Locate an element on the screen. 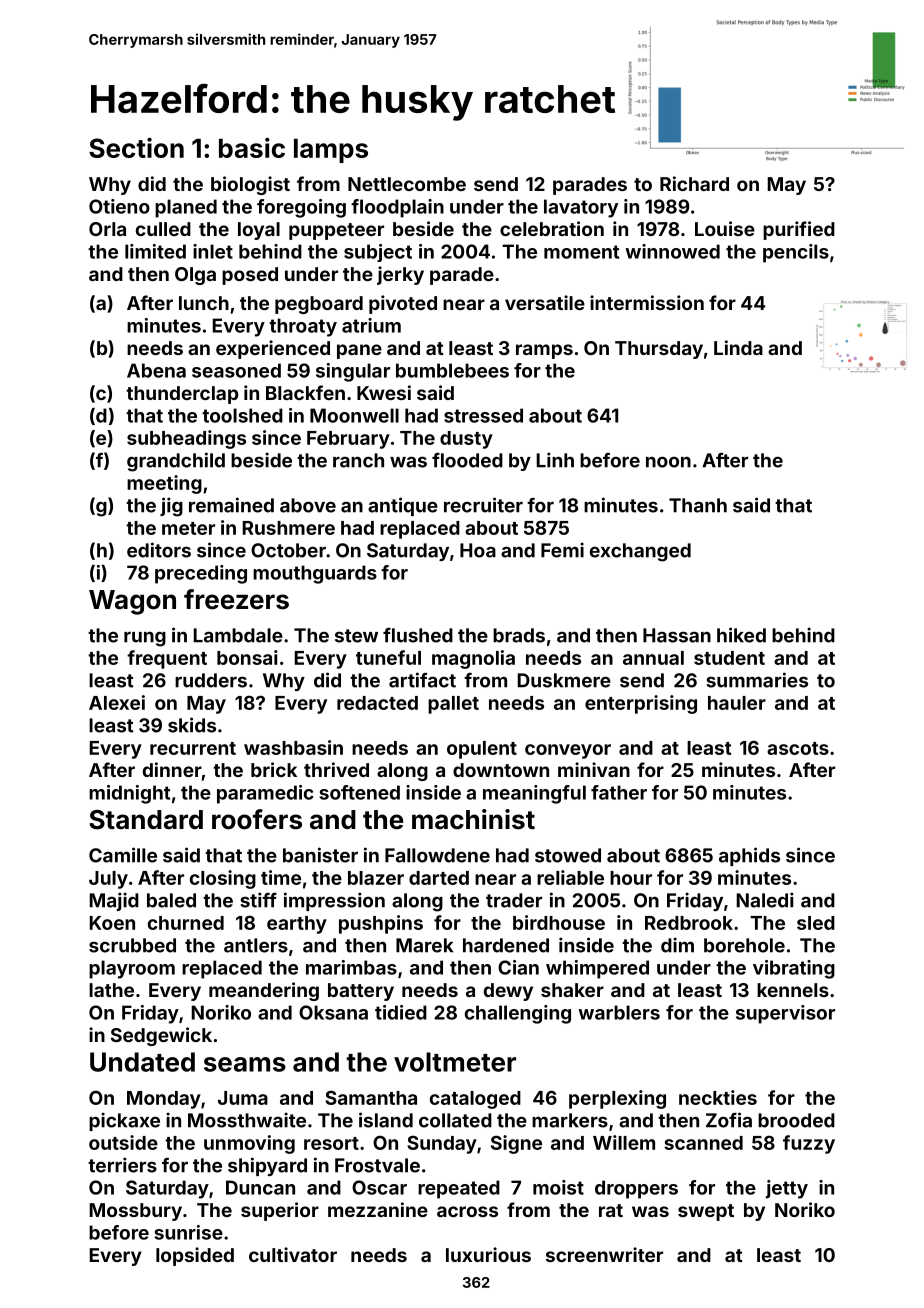 The image size is (924, 1308). noon is located at coordinates (668, 462).
